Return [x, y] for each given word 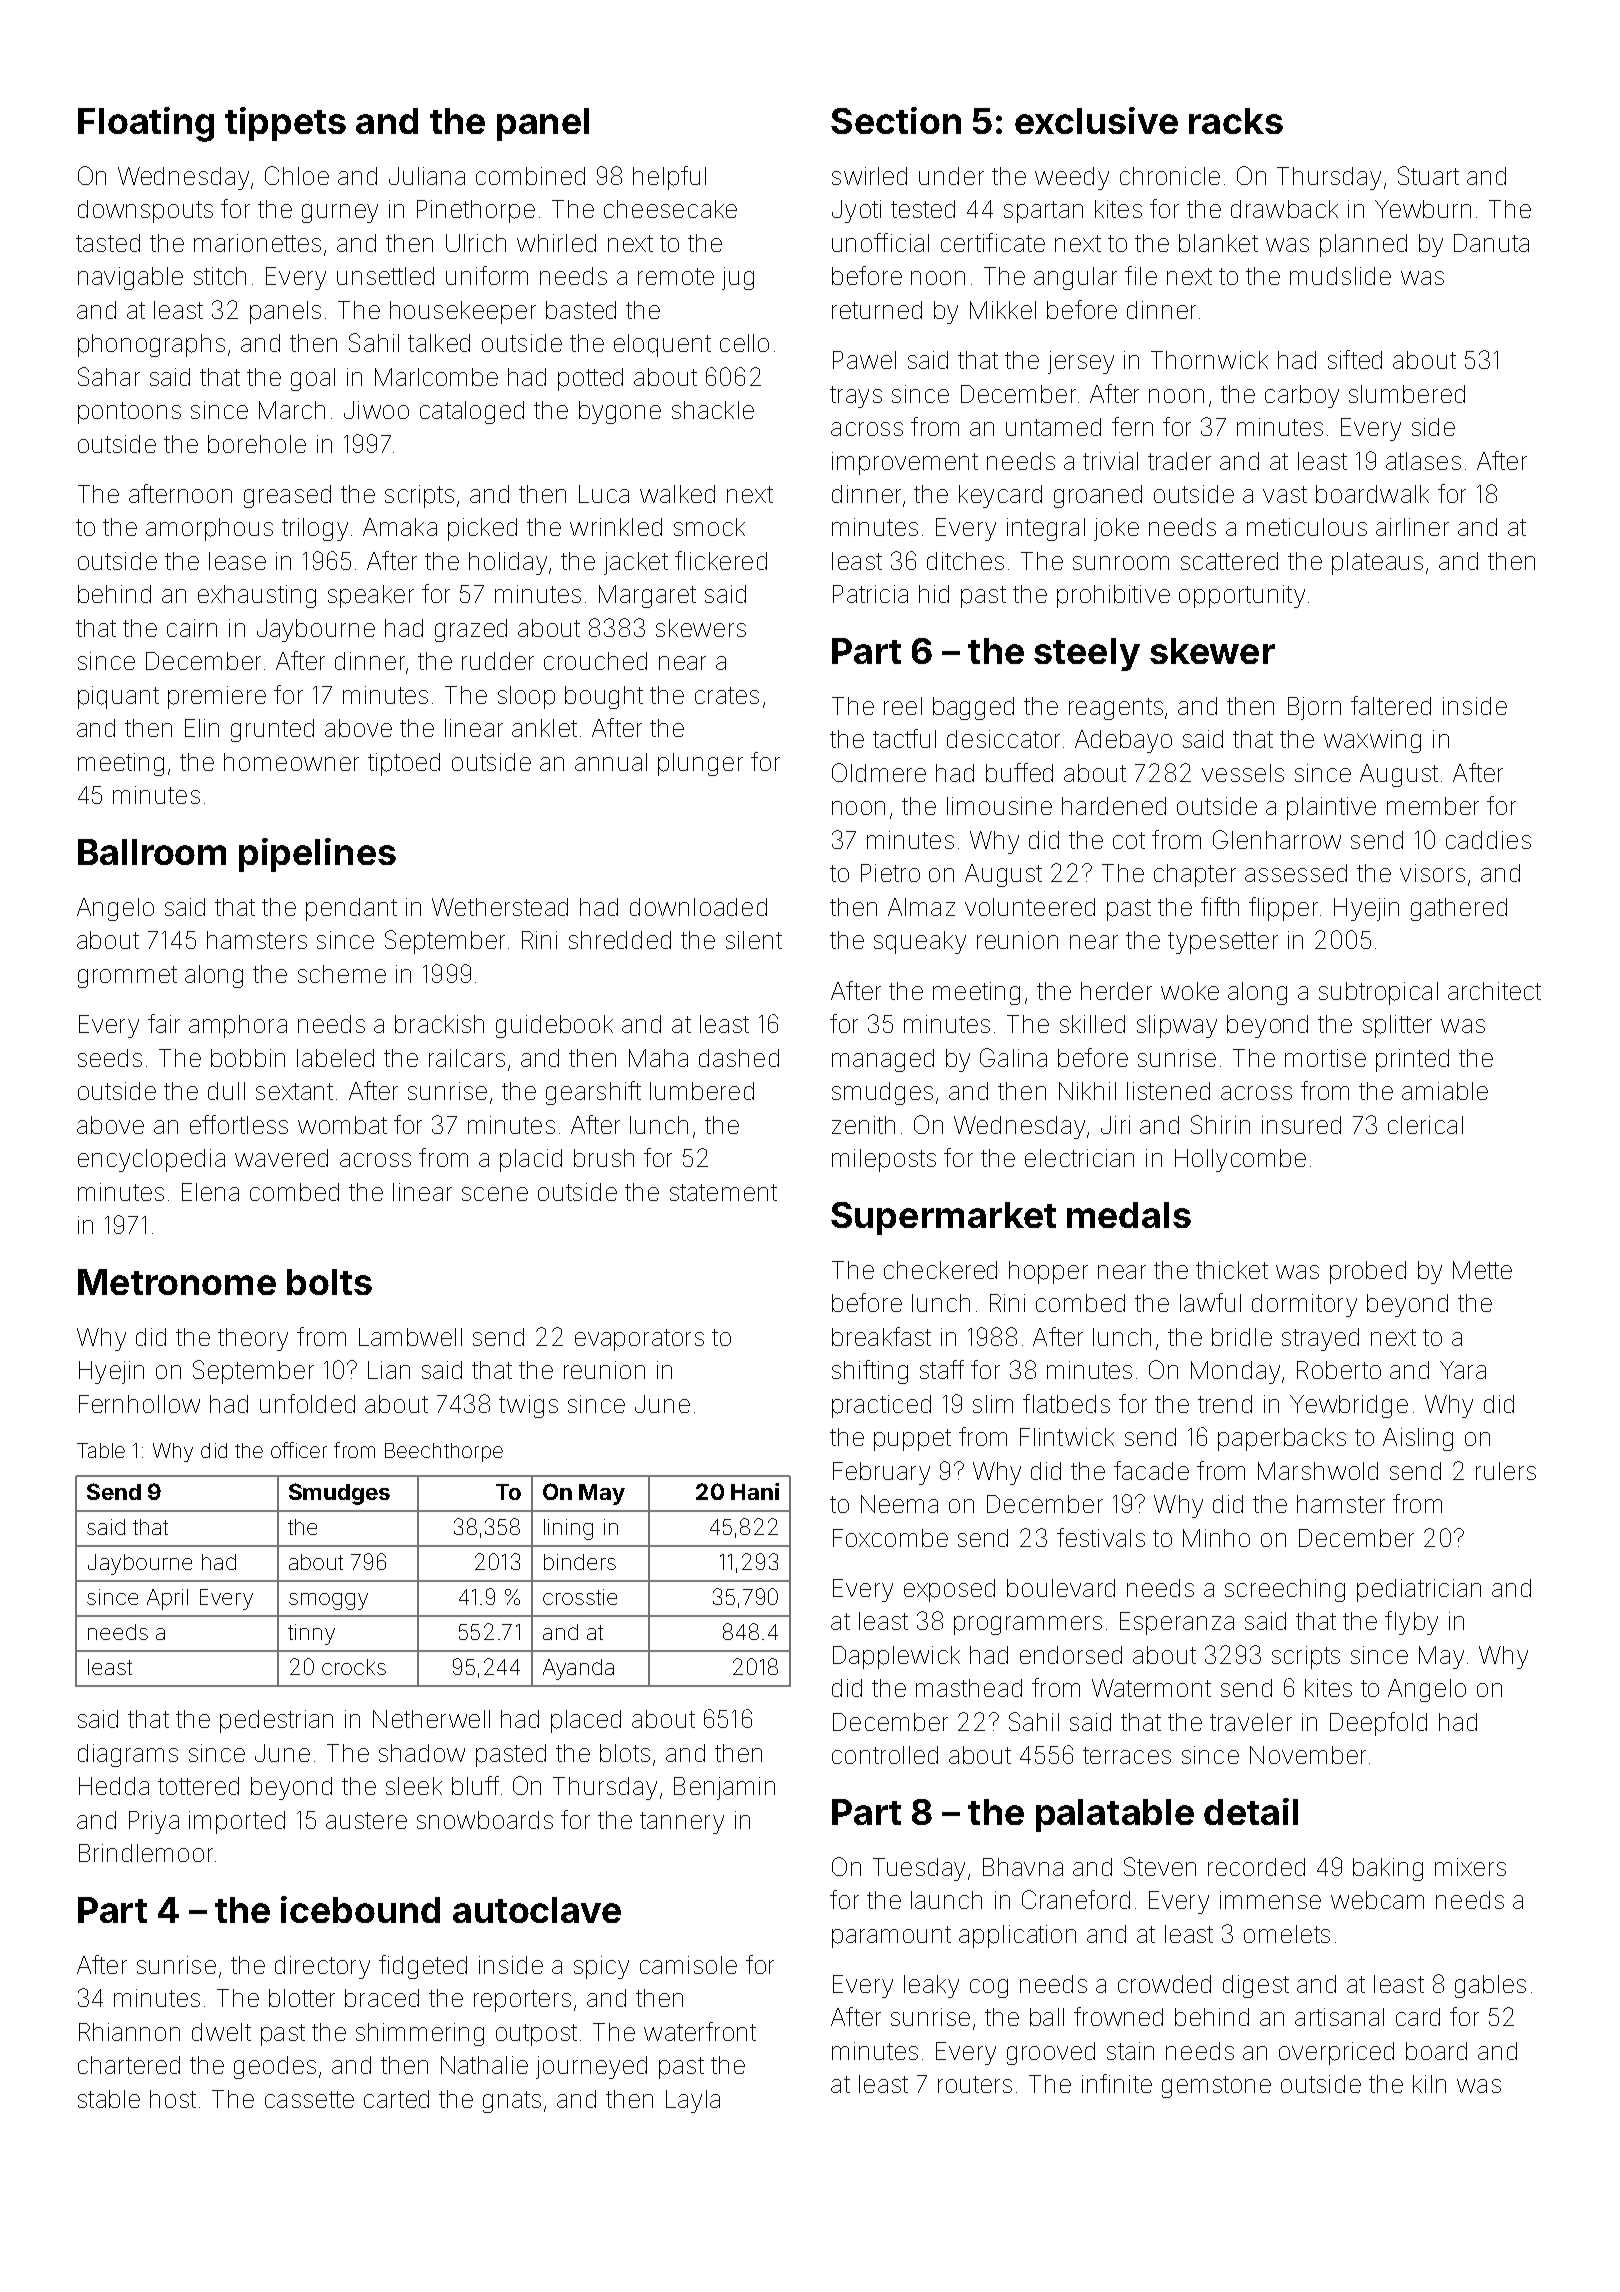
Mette [1482, 1270]
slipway [1177, 1026]
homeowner [291, 762]
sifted [1355, 359]
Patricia [870, 594]
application [1017, 1936]
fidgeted [423, 1967]
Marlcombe [436, 377]
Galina [1013, 1057]
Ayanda [578, 1669]
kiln [1429, 2084]
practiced [881, 1406]
